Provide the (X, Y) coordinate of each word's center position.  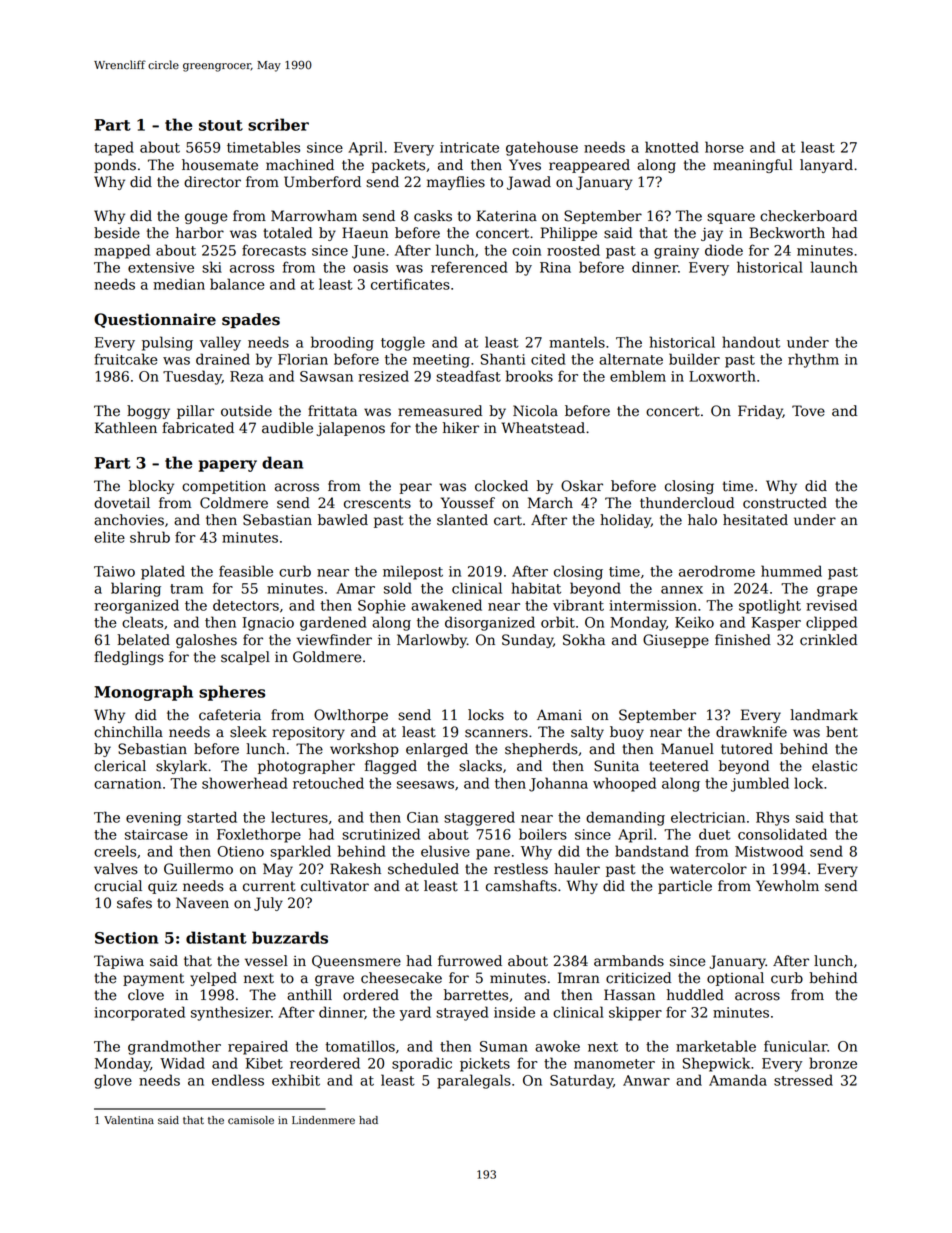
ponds (115, 166)
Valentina (129, 1120)
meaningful (752, 166)
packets (398, 166)
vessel (266, 961)
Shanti (503, 359)
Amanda (738, 1080)
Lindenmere (323, 1120)
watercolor (708, 869)
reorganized (136, 606)
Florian (303, 359)
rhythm (813, 360)
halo (702, 520)
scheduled (423, 869)
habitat (536, 588)
